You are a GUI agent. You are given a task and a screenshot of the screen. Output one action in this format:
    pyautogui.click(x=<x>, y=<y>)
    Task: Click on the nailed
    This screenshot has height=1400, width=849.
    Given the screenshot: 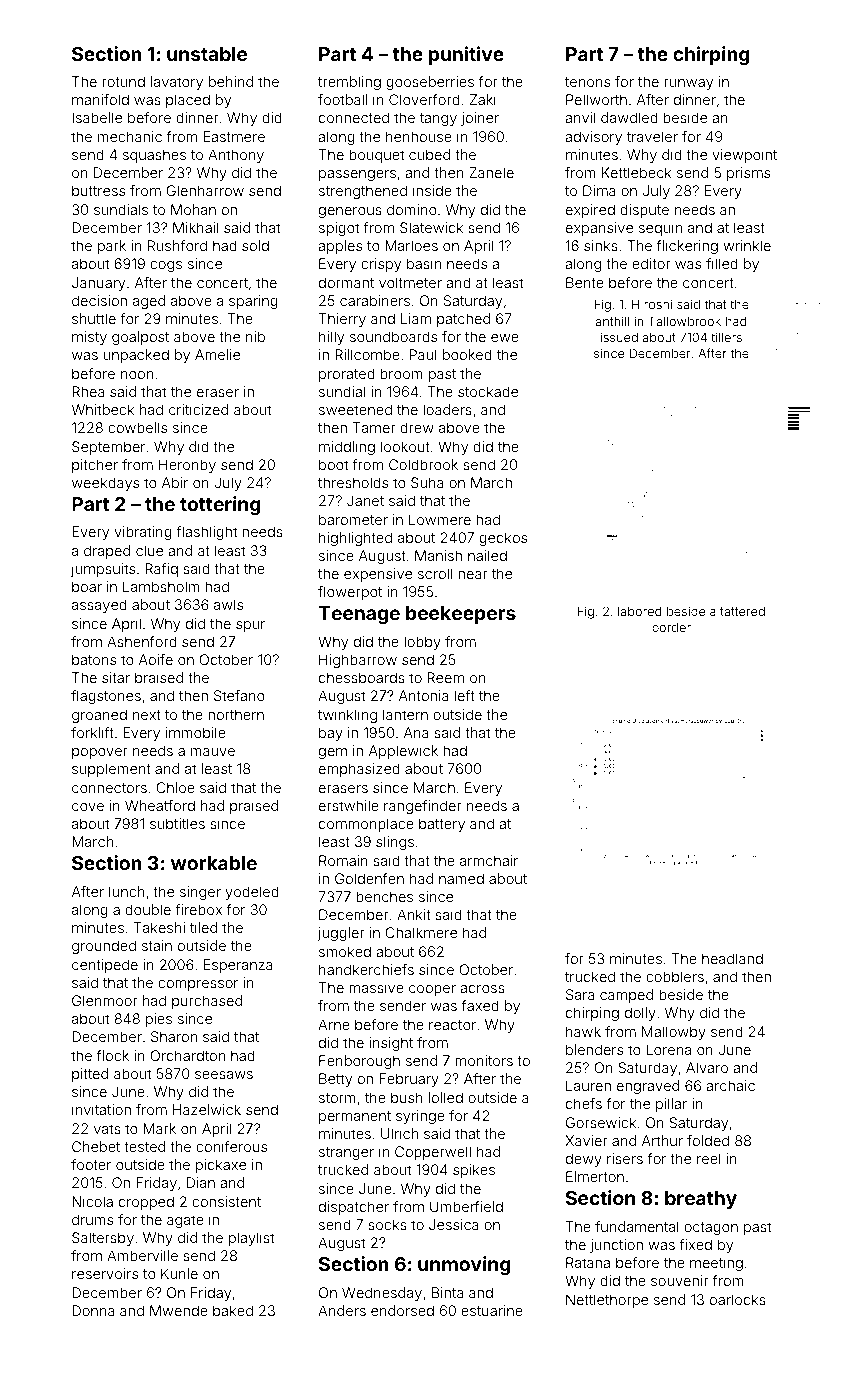 What is the action you would take?
    pyautogui.click(x=487, y=555)
